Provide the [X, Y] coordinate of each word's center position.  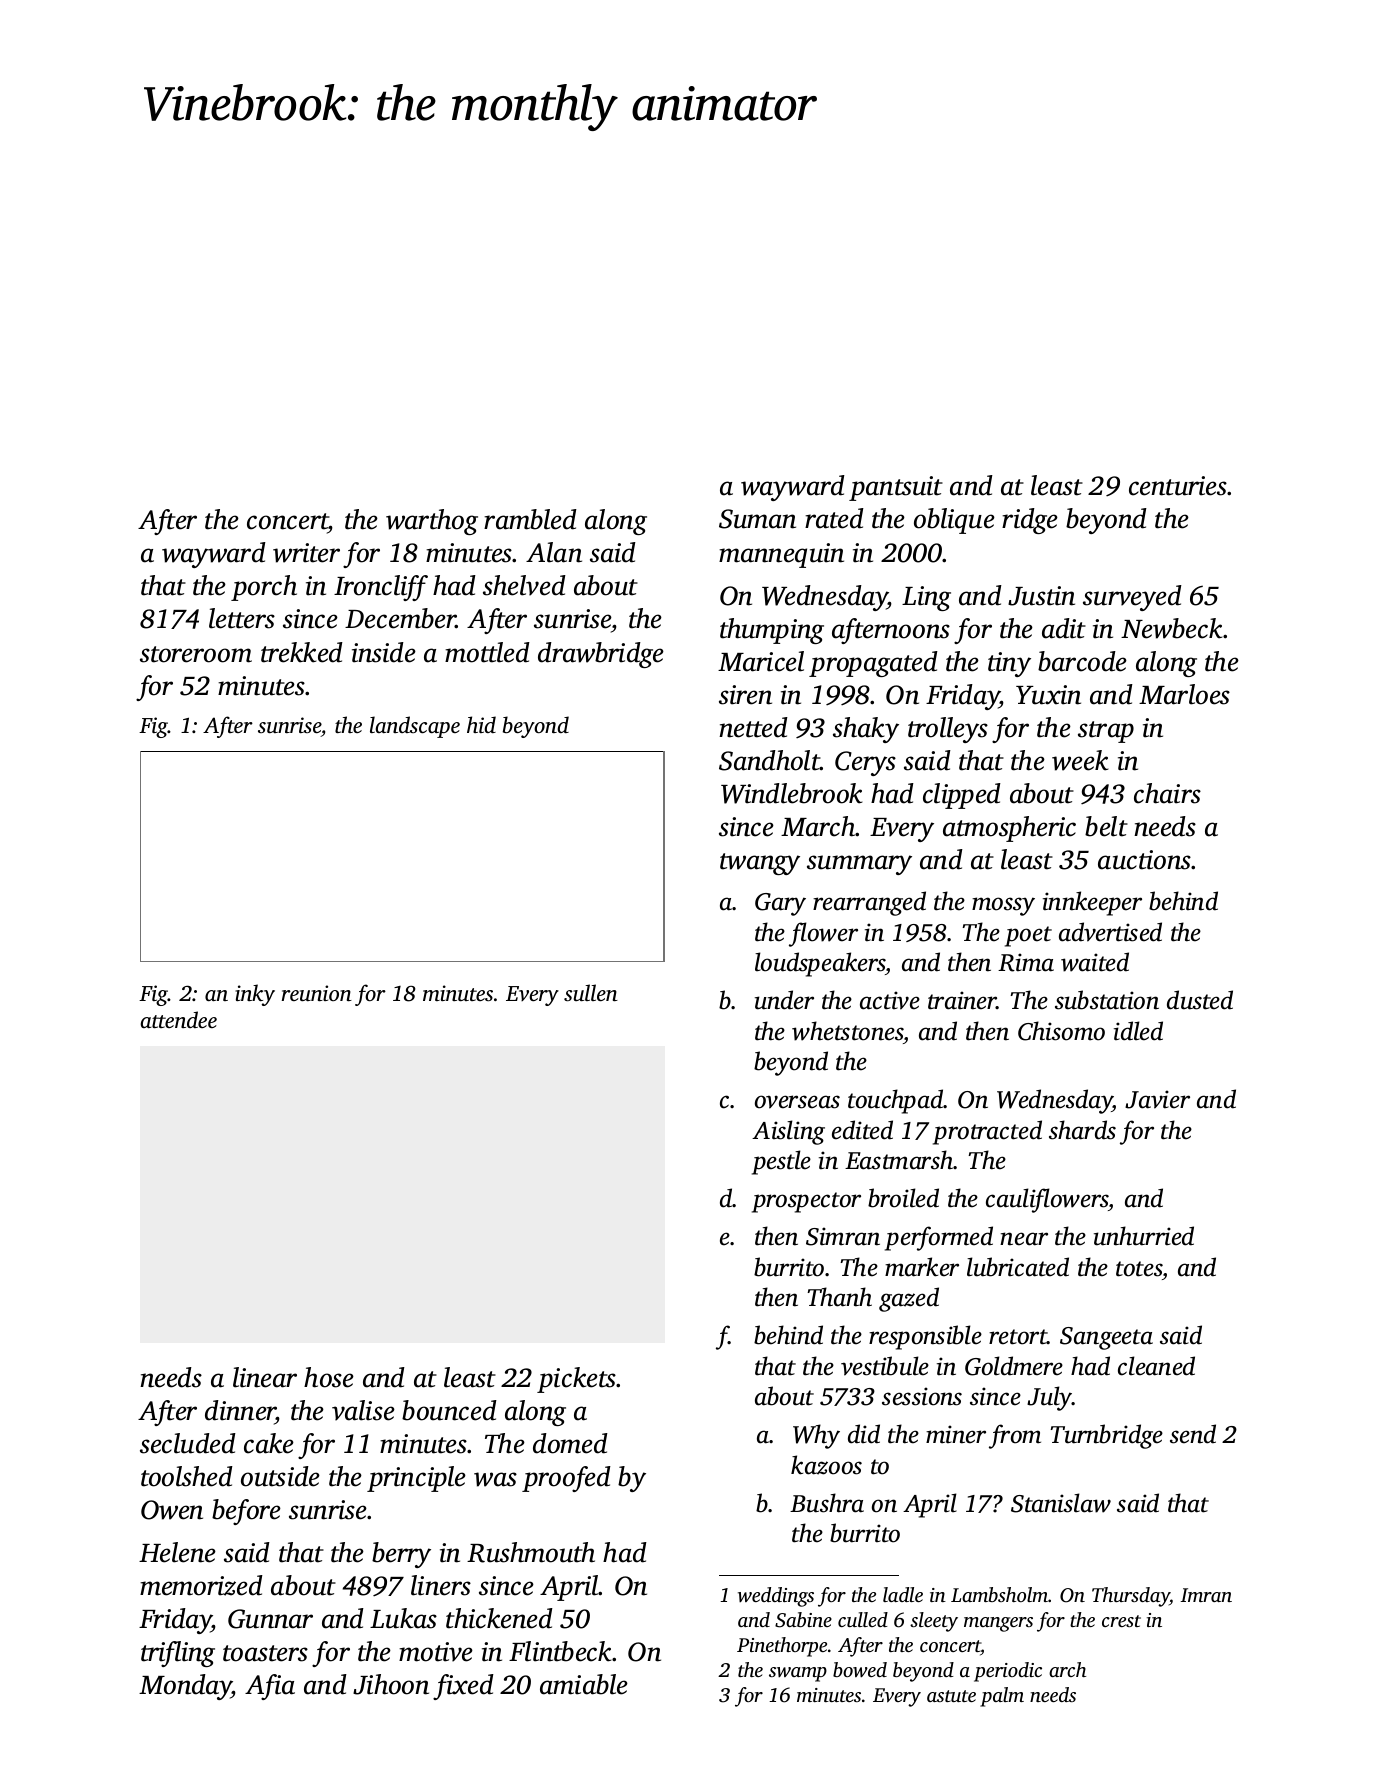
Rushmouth [531, 1552]
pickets [576, 1380]
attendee [178, 1019]
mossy [1003, 906]
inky [255, 995]
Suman [757, 519]
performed [939, 1238]
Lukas [403, 1618]
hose [329, 1377]
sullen [591, 992]
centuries [1178, 486]
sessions [922, 1396]
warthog [432, 522]
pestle [781, 1162]
